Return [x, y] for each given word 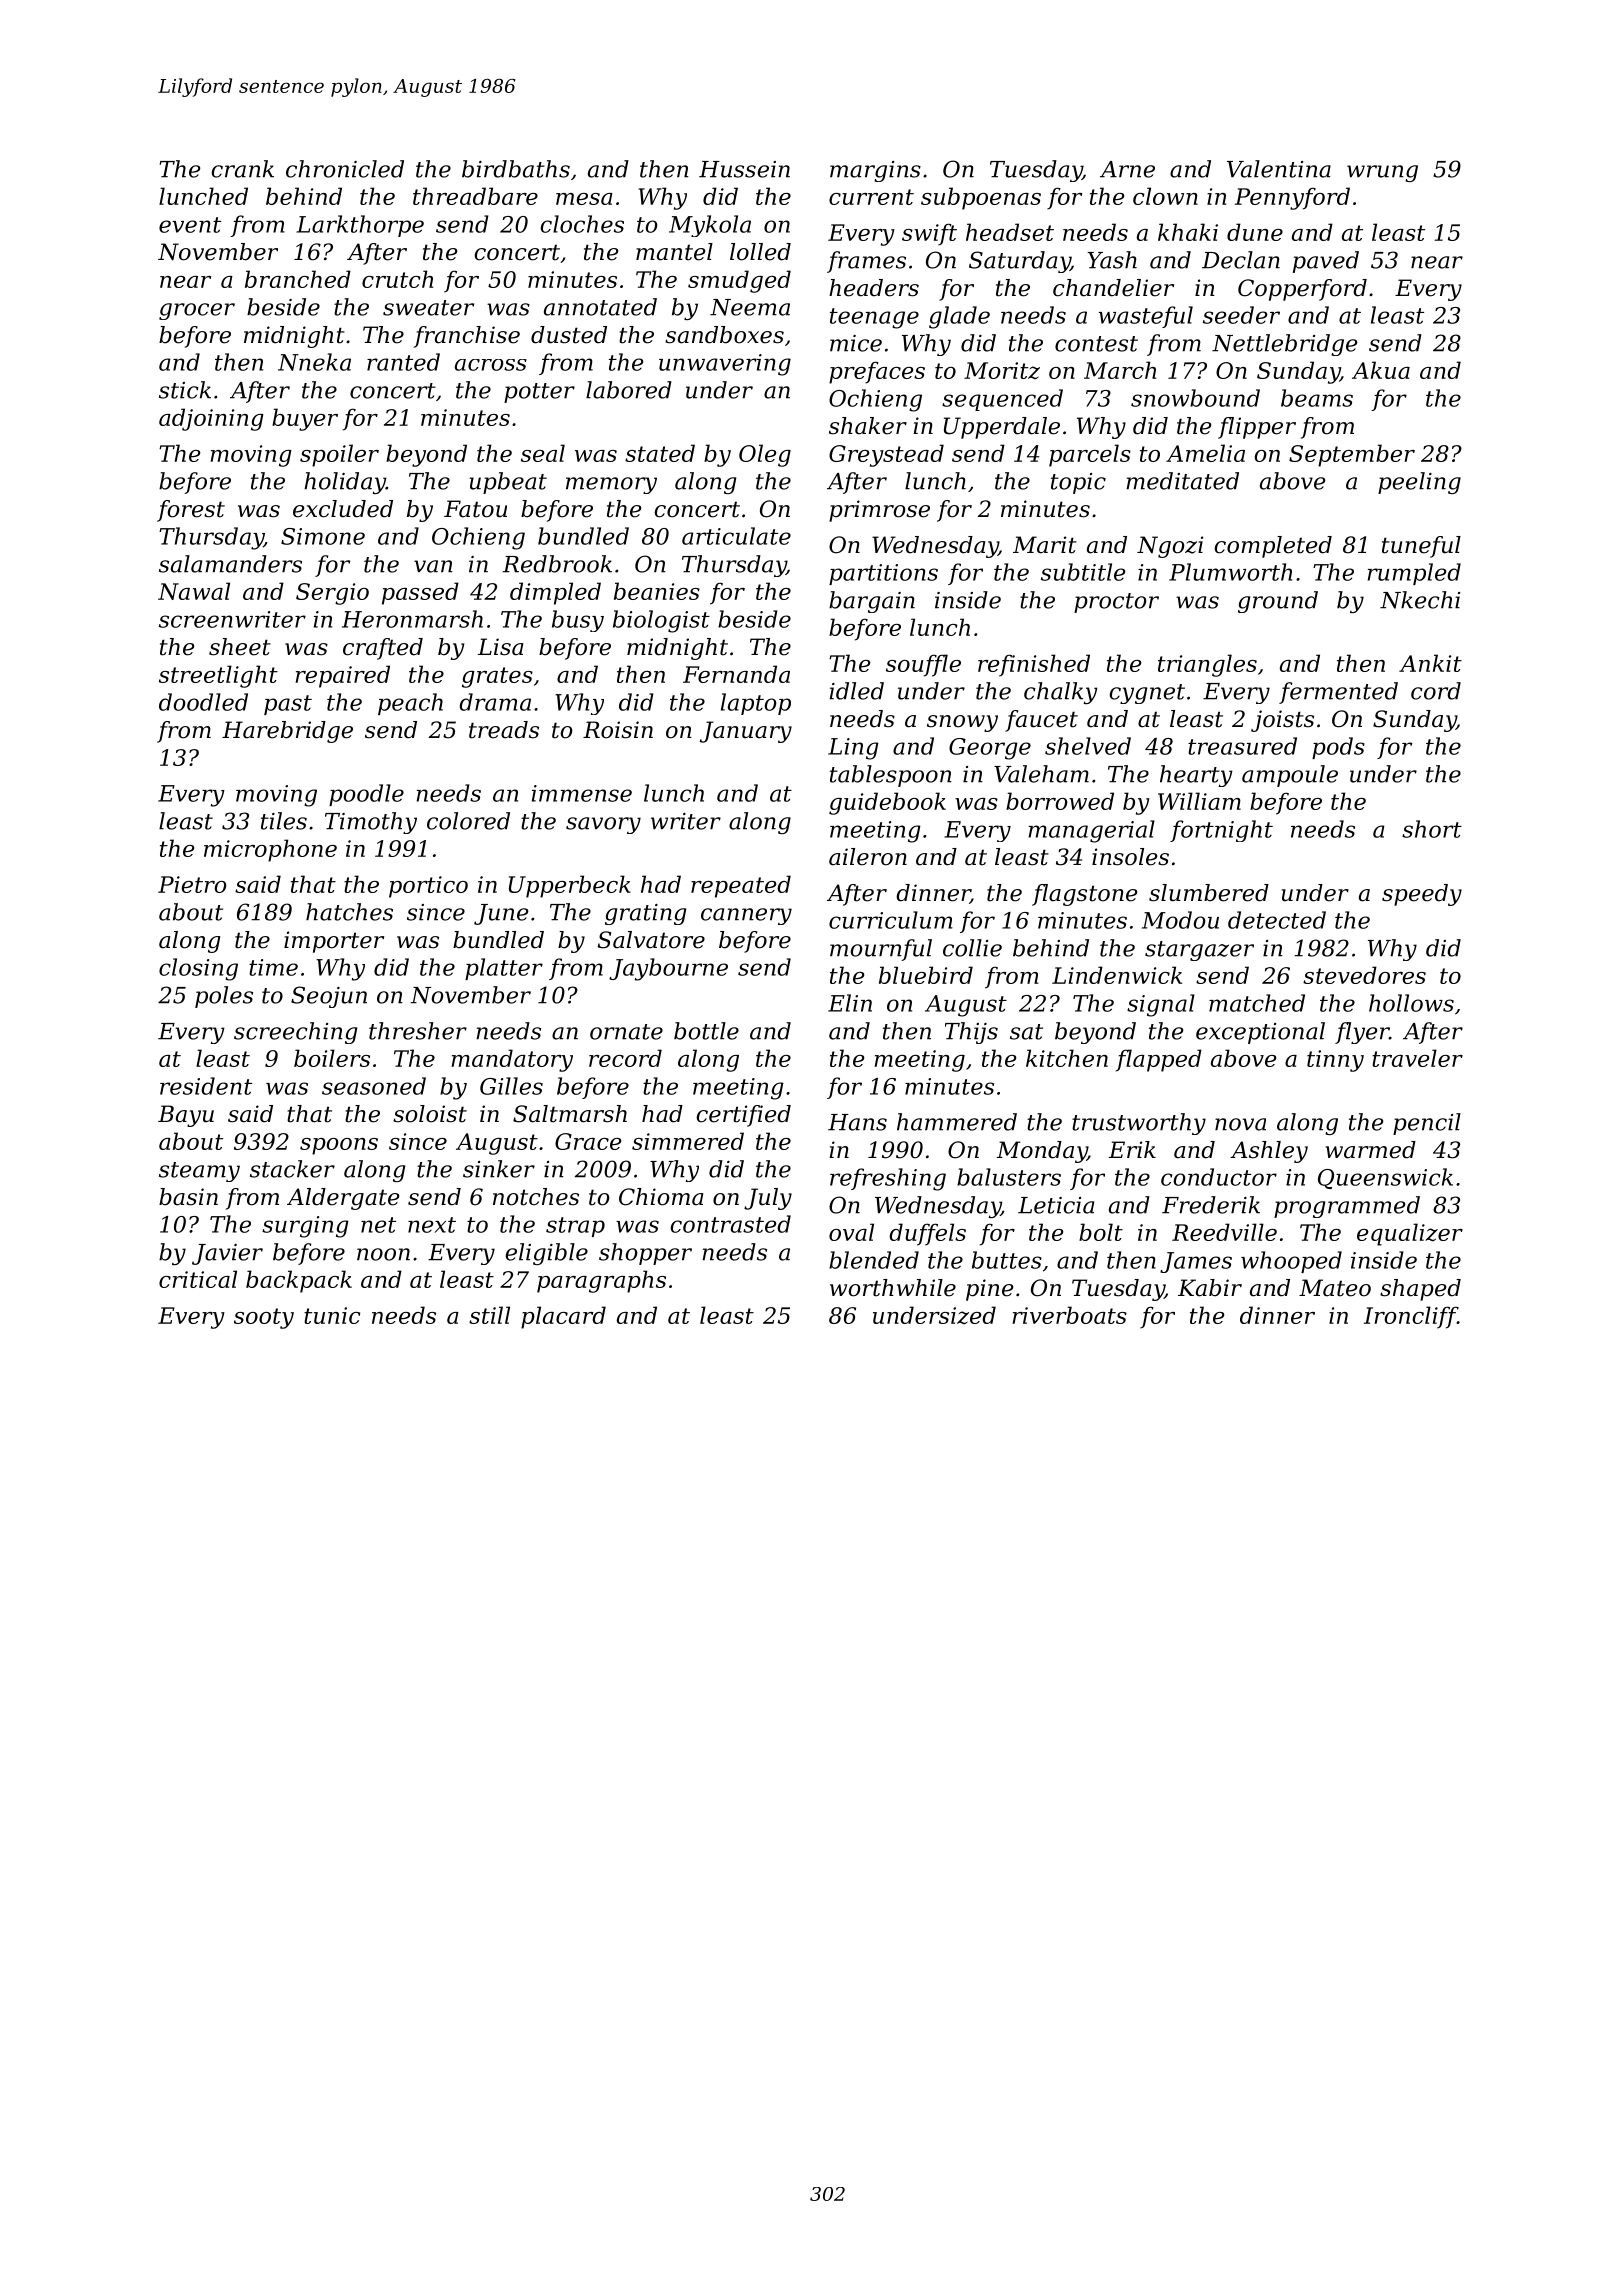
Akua [1381, 370]
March [1120, 370]
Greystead [886, 455]
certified [743, 1116]
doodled [203, 702]
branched [298, 279]
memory [611, 485]
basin [188, 1197]
